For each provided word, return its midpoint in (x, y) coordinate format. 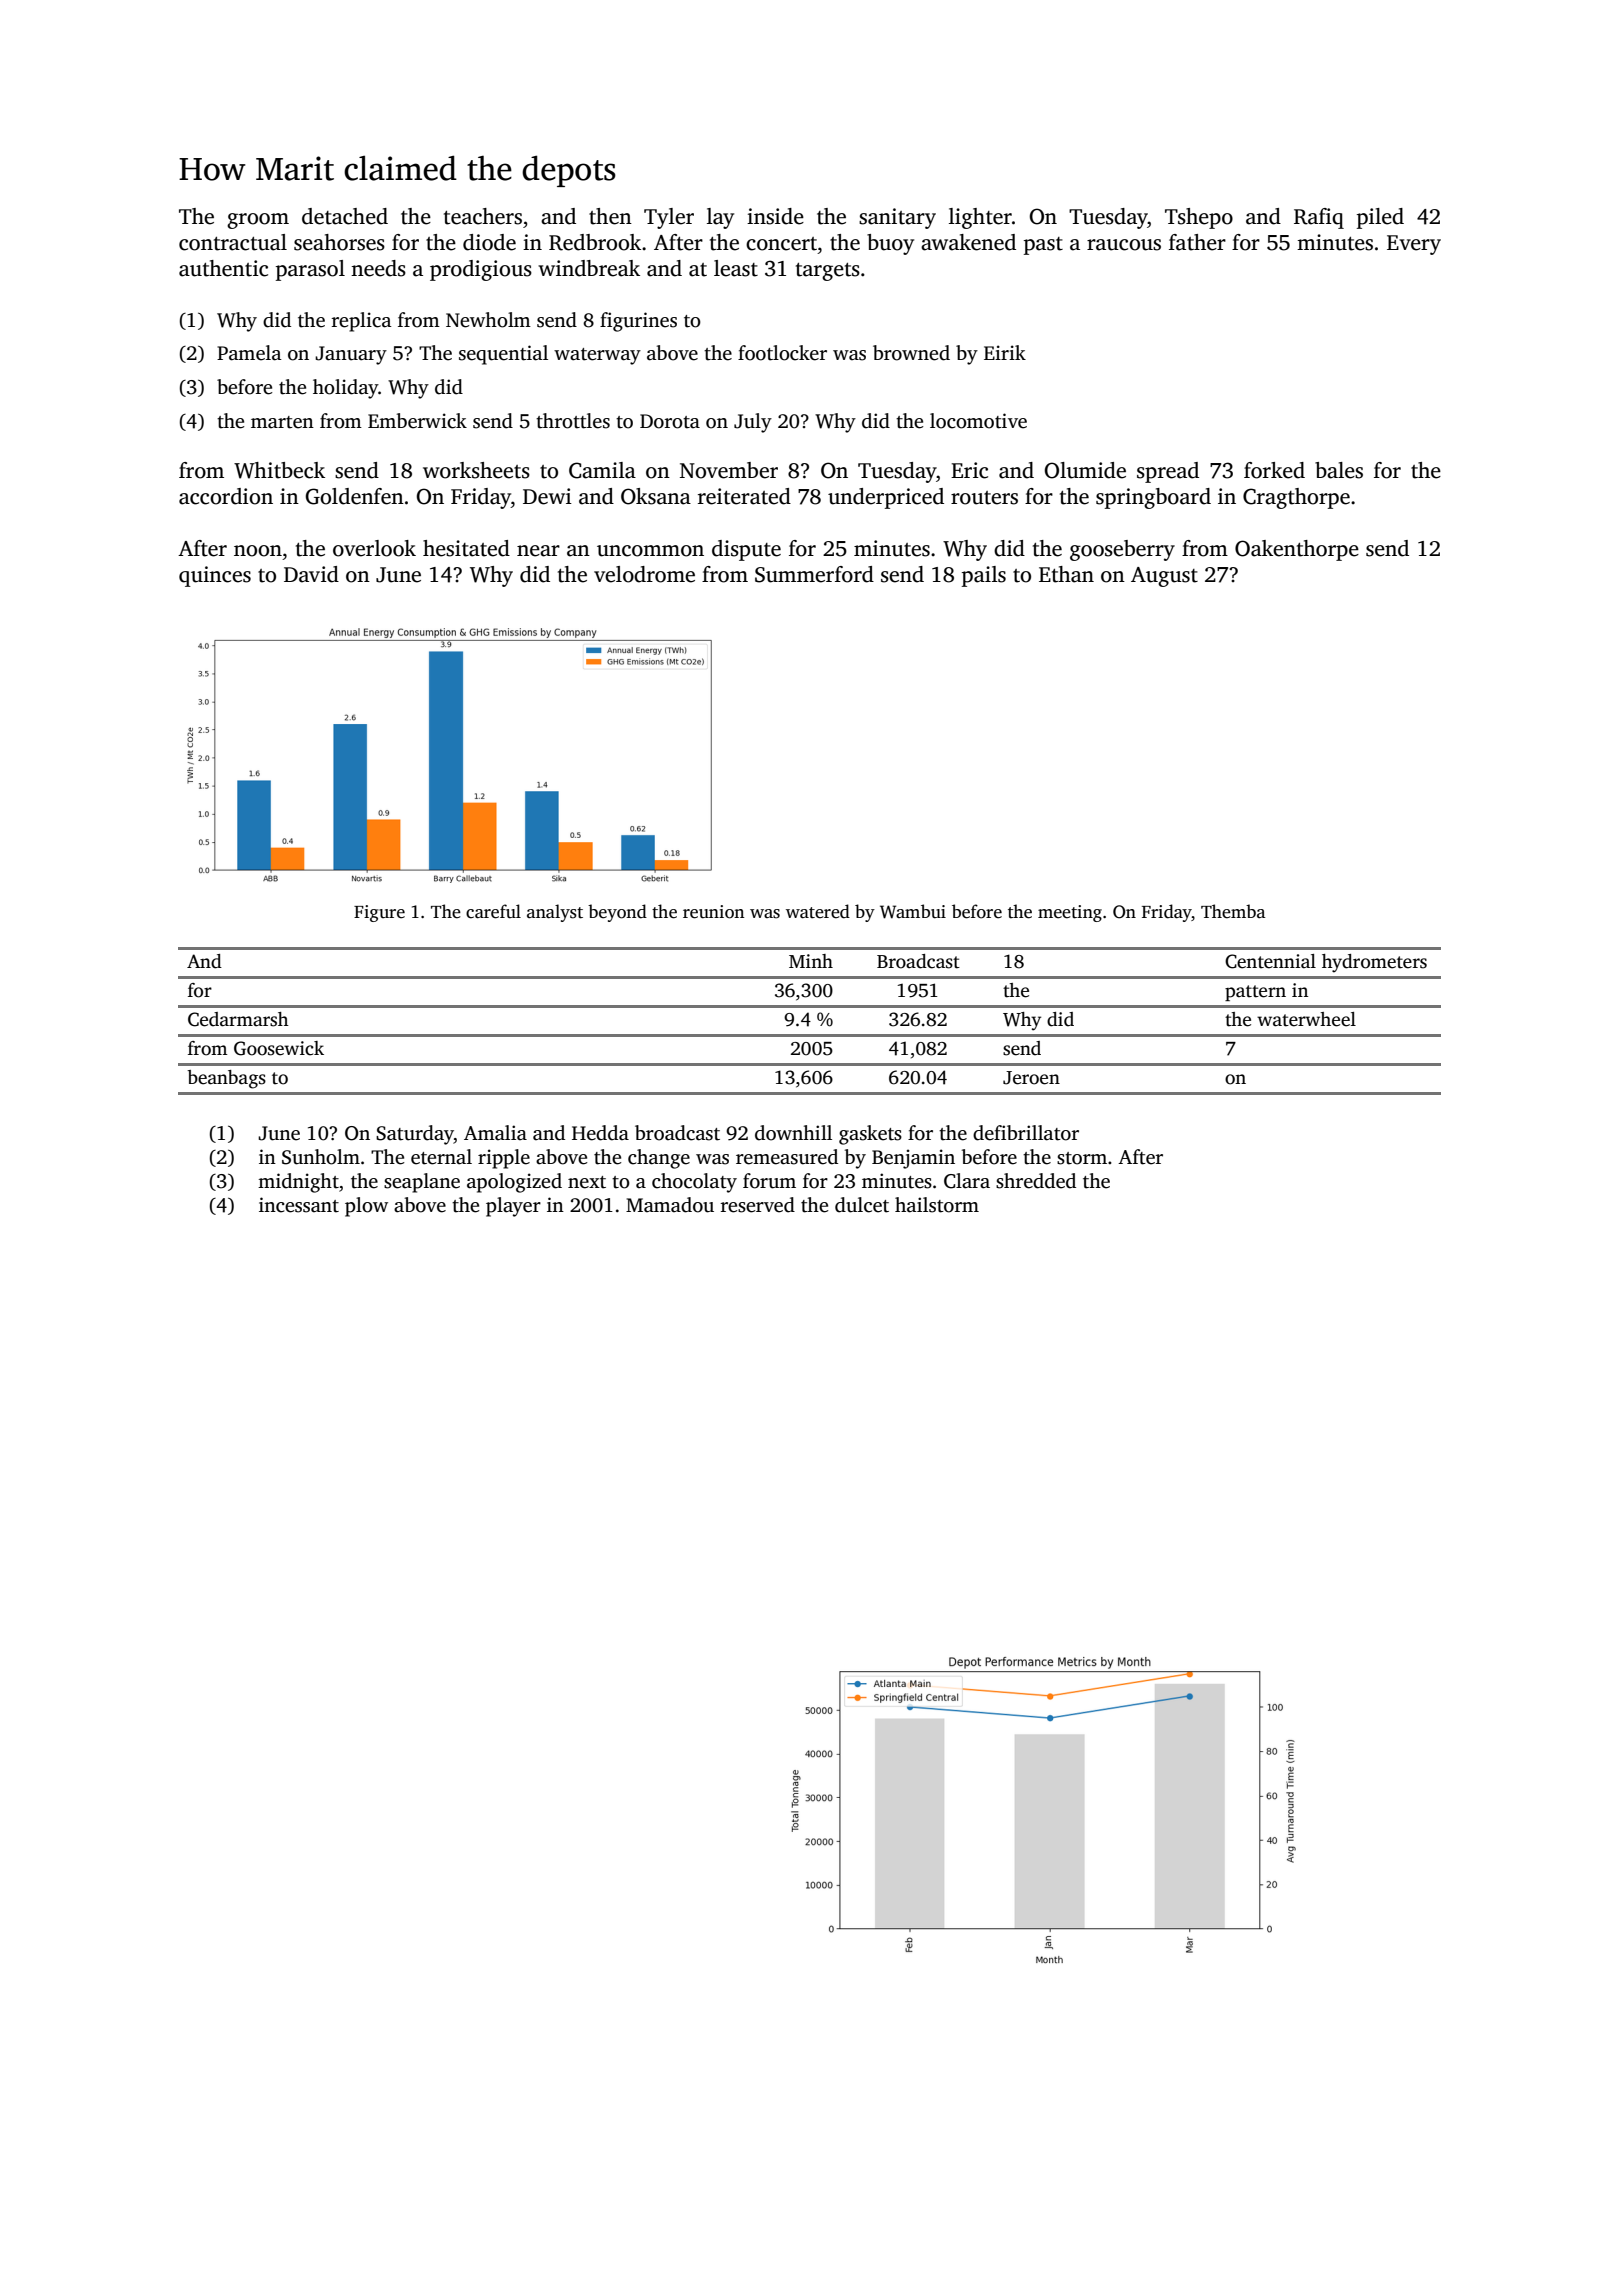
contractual (233, 242)
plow (366, 1207)
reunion (713, 912)
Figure (379, 913)
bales (1339, 470)
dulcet (862, 1205)
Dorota (670, 421)
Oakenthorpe (1297, 550)
